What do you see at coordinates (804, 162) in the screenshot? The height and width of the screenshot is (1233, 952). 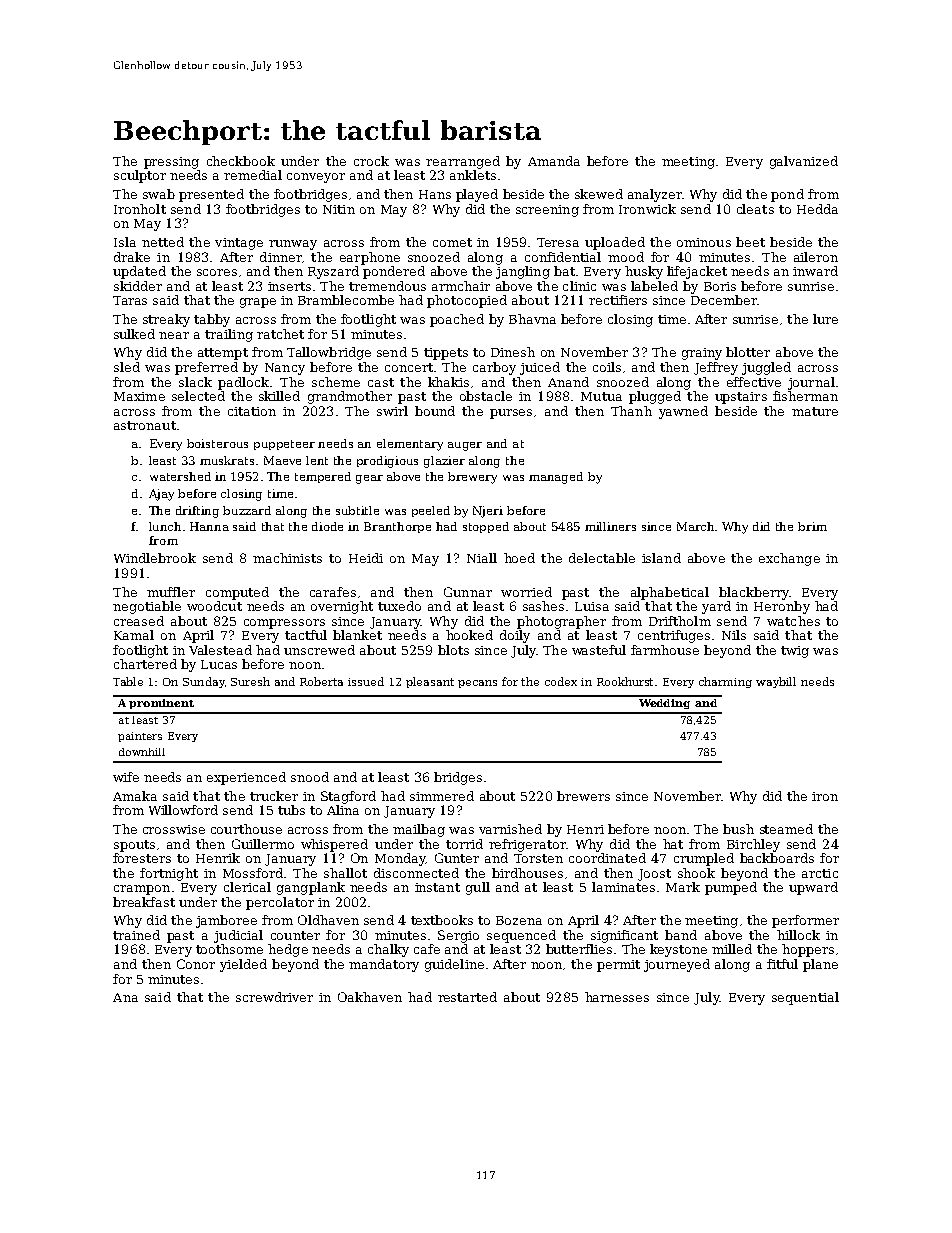 I see `galvanized` at bounding box center [804, 162].
